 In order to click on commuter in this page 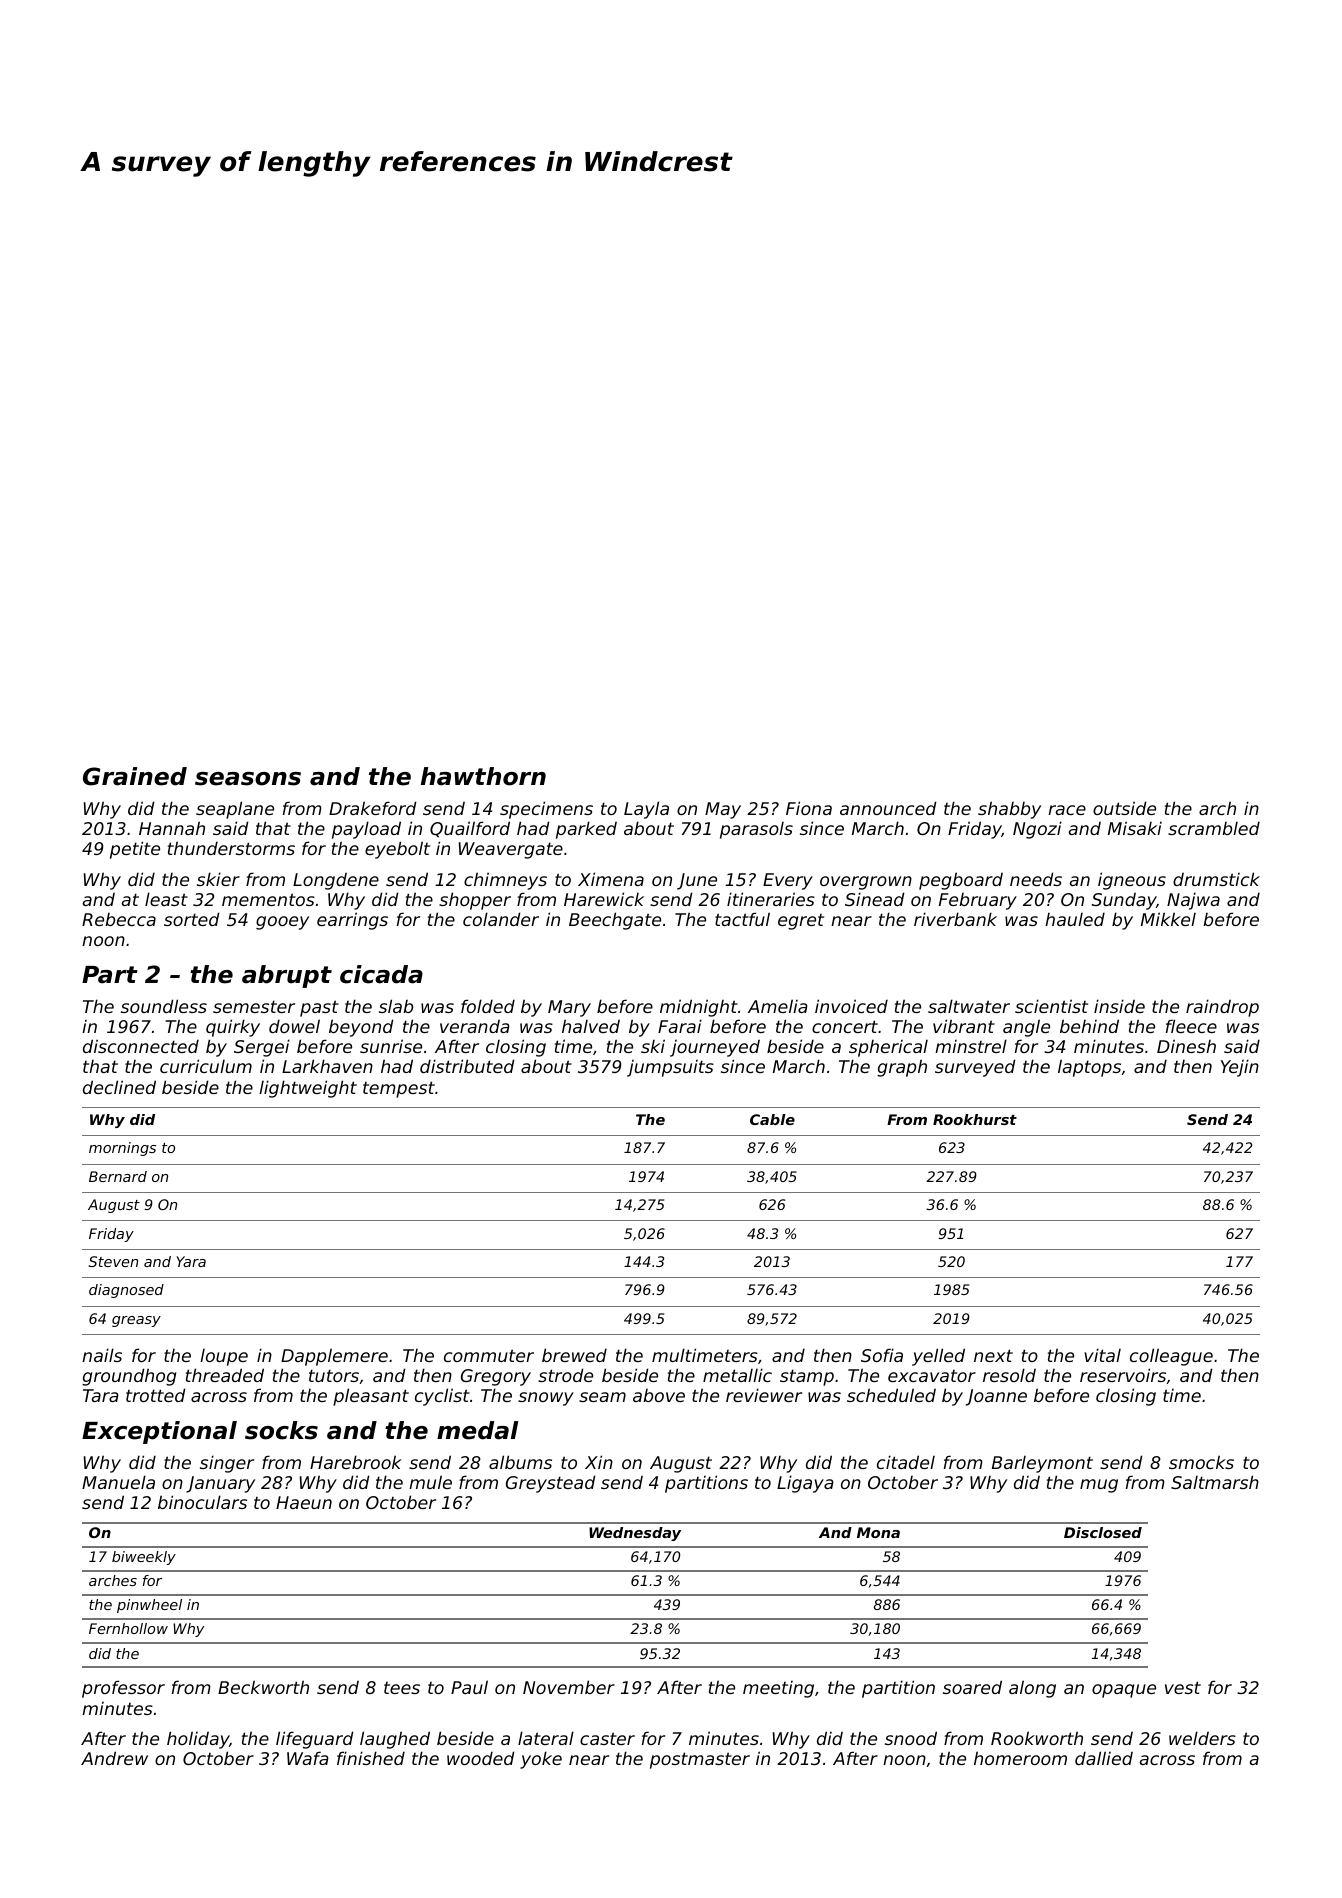, I will do `click(489, 1355)`.
